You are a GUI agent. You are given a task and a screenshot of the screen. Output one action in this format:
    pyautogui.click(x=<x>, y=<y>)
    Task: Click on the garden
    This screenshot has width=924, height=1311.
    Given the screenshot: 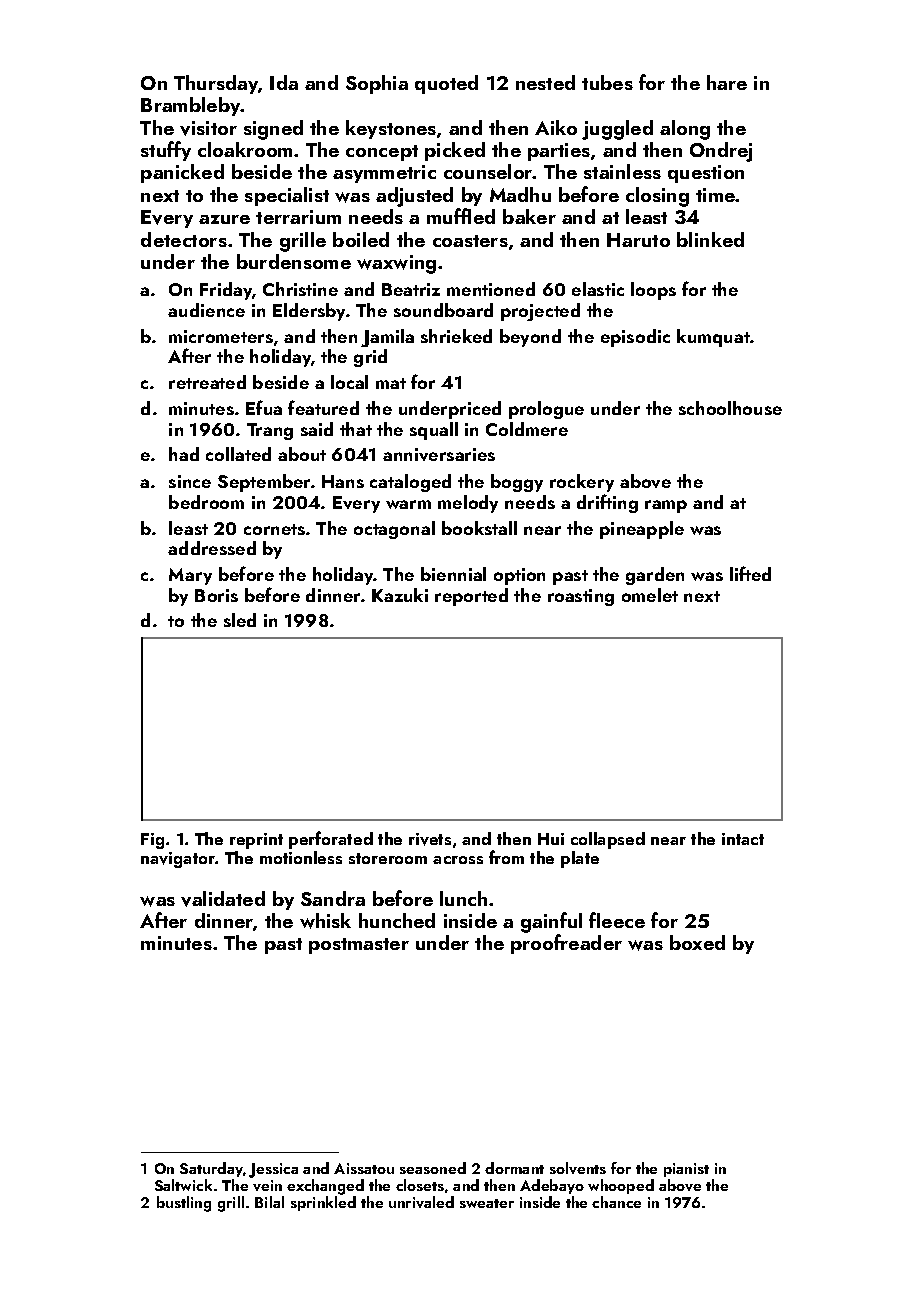 What is the action you would take?
    pyautogui.click(x=655, y=576)
